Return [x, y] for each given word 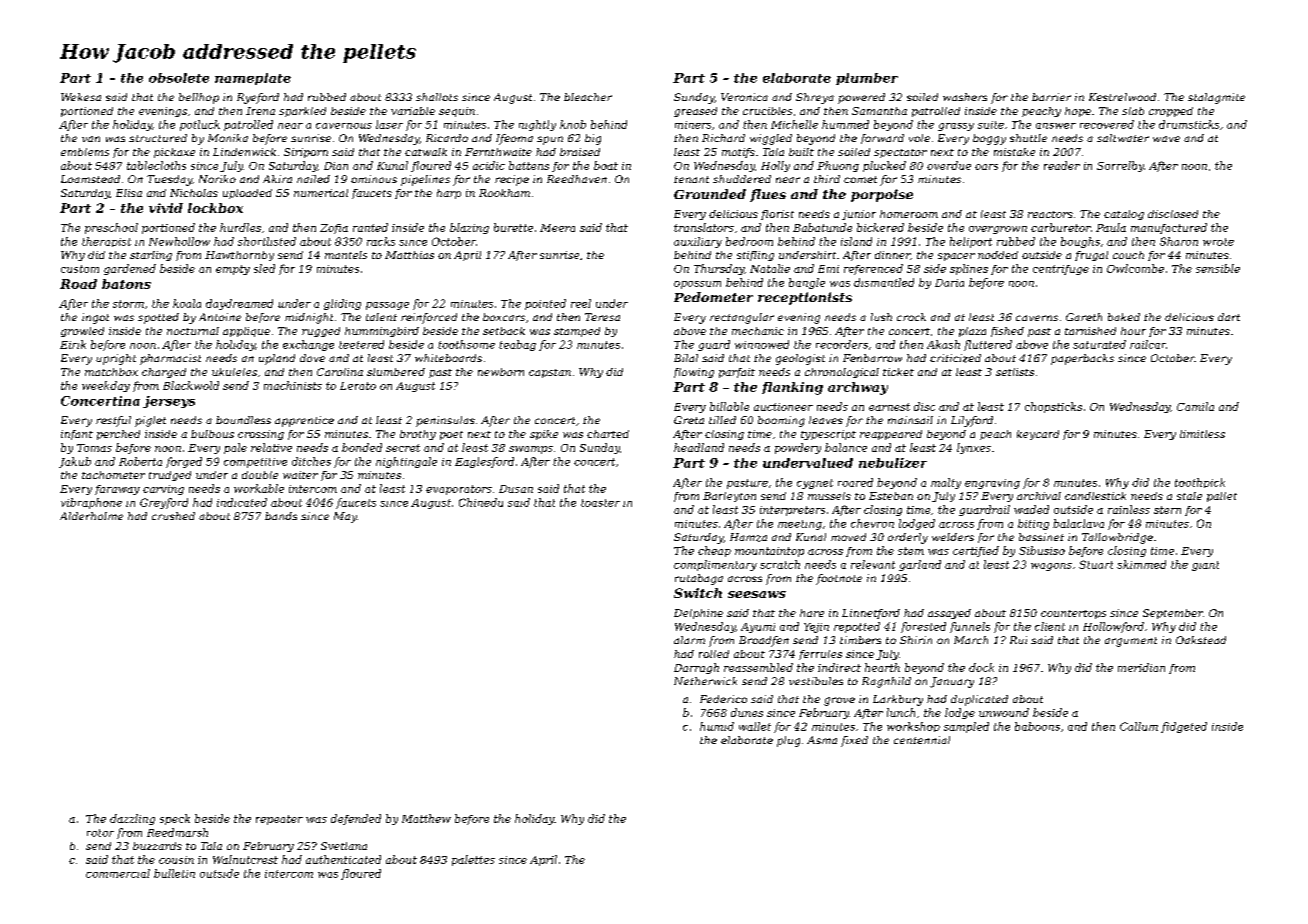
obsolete [179, 78]
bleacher [588, 97]
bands [281, 516]
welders [953, 537]
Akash [943, 344]
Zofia [334, 229]
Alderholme [91, 516]
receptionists [805, 298]
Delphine [698, 614]
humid [717, 726]
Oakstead [1201, 640]
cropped [1171, 112]
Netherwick [705, 681]
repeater [279, 820]
